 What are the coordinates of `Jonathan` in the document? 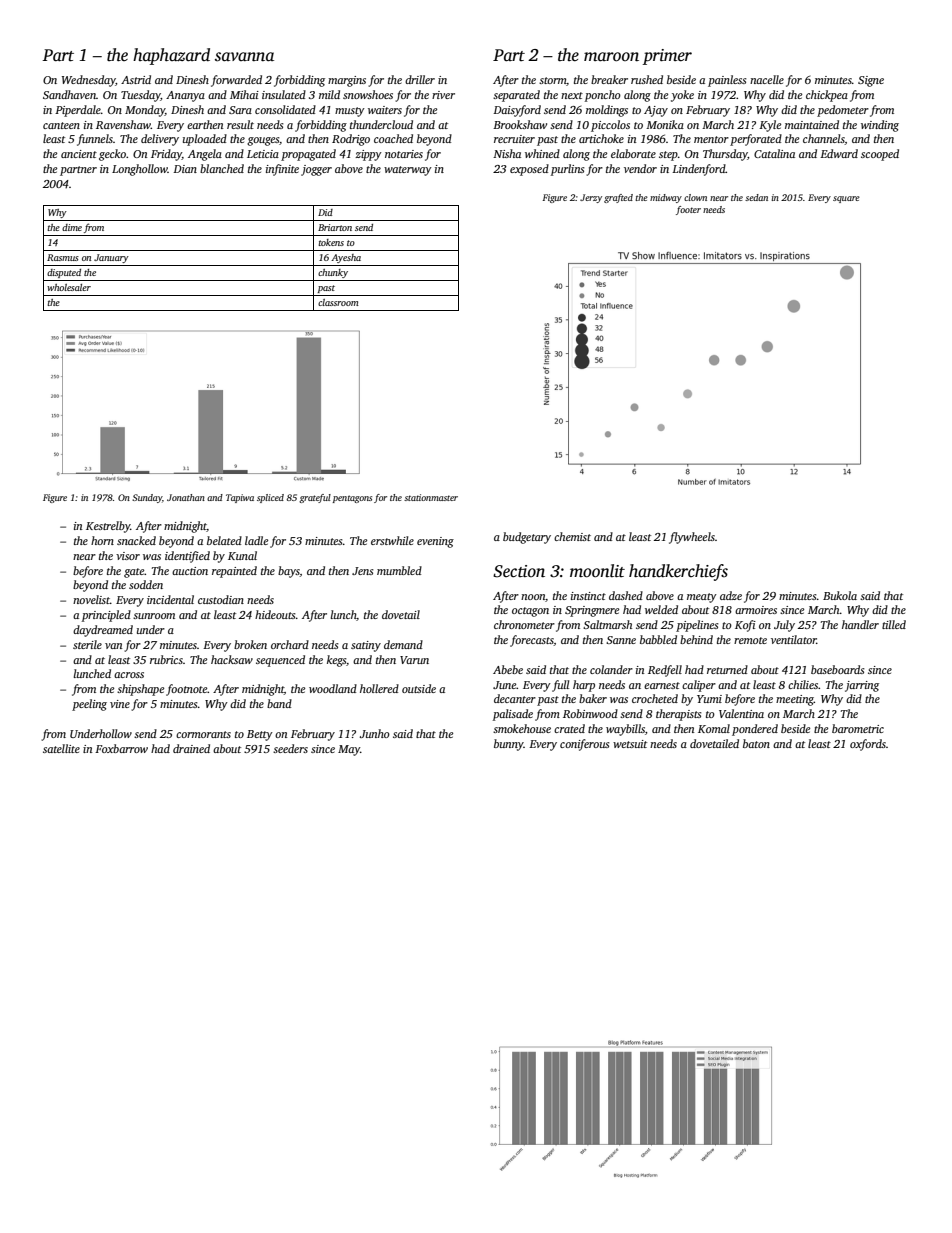 It's located at (186, 497).
